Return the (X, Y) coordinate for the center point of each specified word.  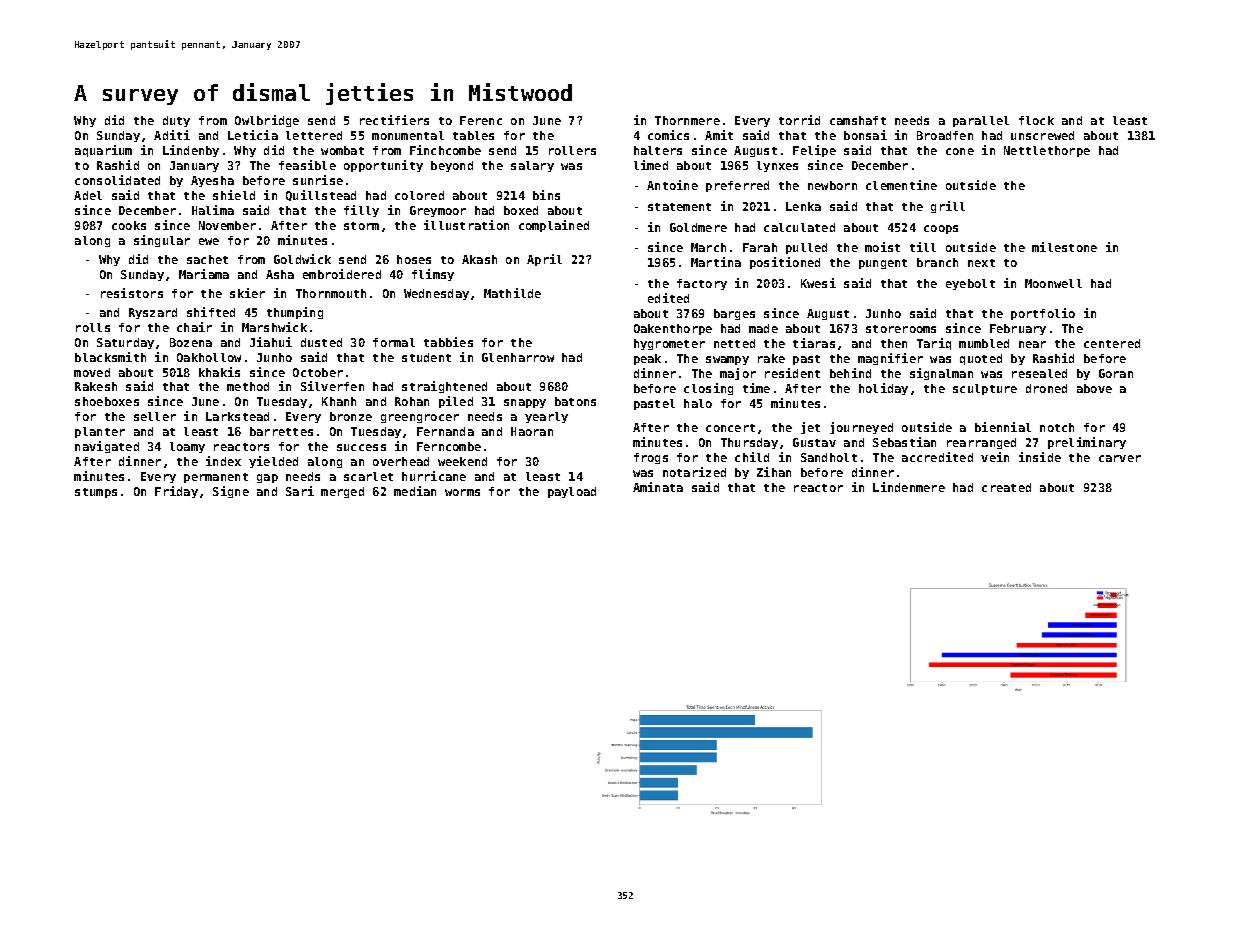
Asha (280, 274)
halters (658, 150)
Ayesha (212, 181)
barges (734, 314)
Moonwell (1053, 283)
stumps (96, 493)
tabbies (448, 342)
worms (462, 492)
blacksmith (110, 357)
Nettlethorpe (1047, 151)
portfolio (1043, 314)
